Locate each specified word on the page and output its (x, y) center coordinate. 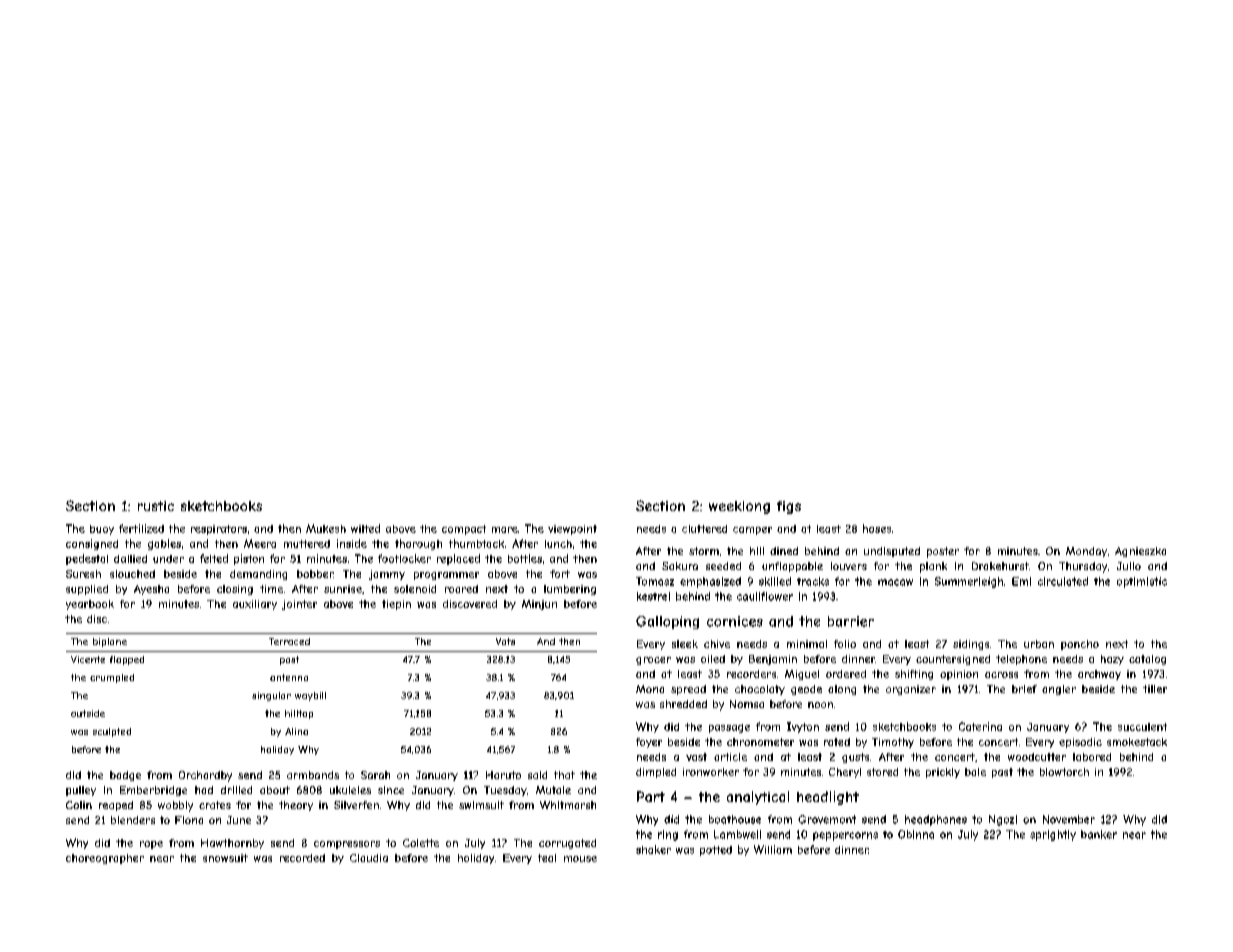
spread (688, 690)
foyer (649, 743)
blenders (133, 820)
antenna (289, 677)
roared (461, 589)
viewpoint (572, 530)
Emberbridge (153, 791)
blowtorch (1064, 772)
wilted (365, 528)
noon (820, 705)
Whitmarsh (568, 805)
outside (88, 713)
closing (235, 590)
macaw (895, 582)
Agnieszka (1140, 552)
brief (1024, 689)
